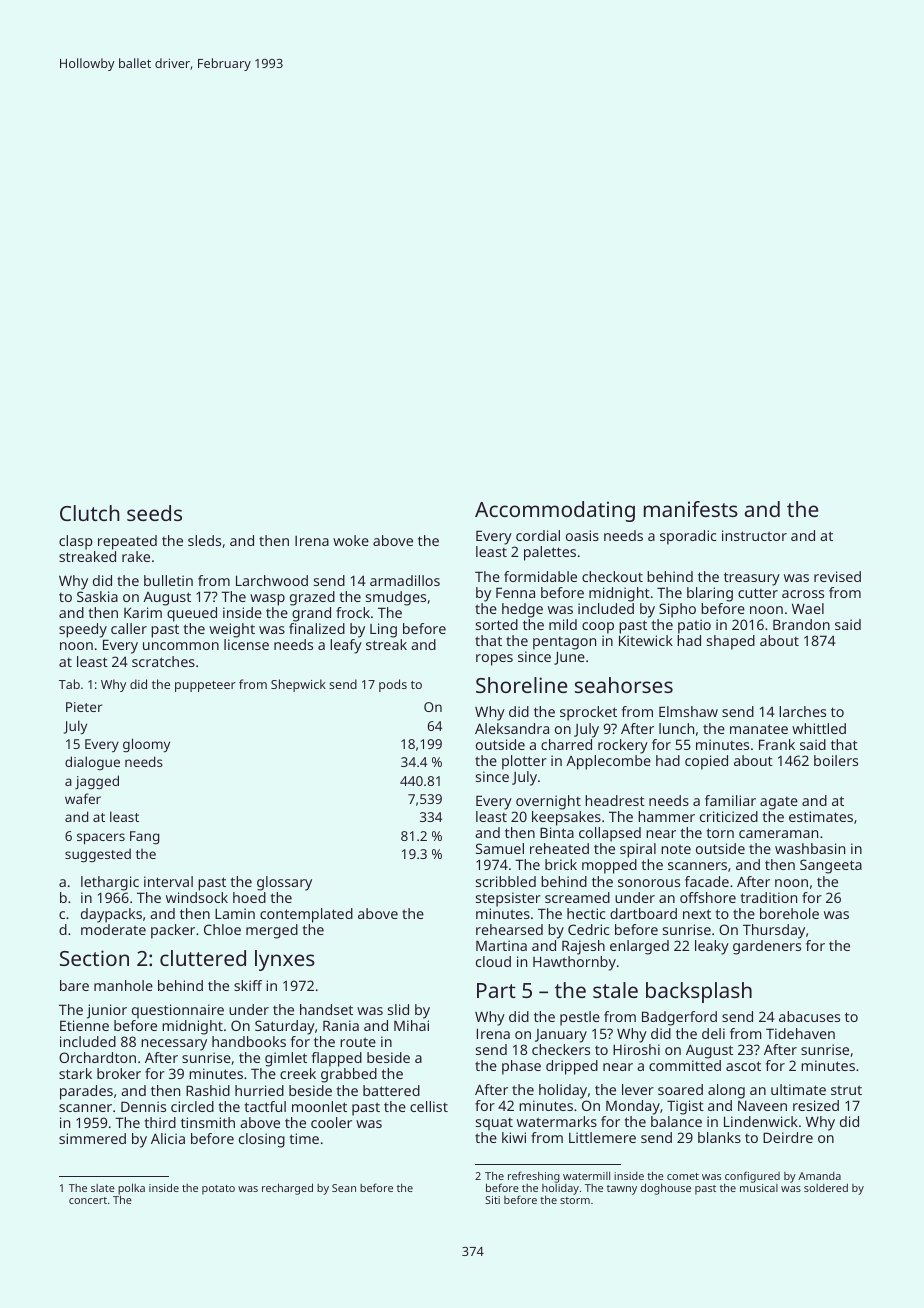  I want to click on license, so click(246, 644).
